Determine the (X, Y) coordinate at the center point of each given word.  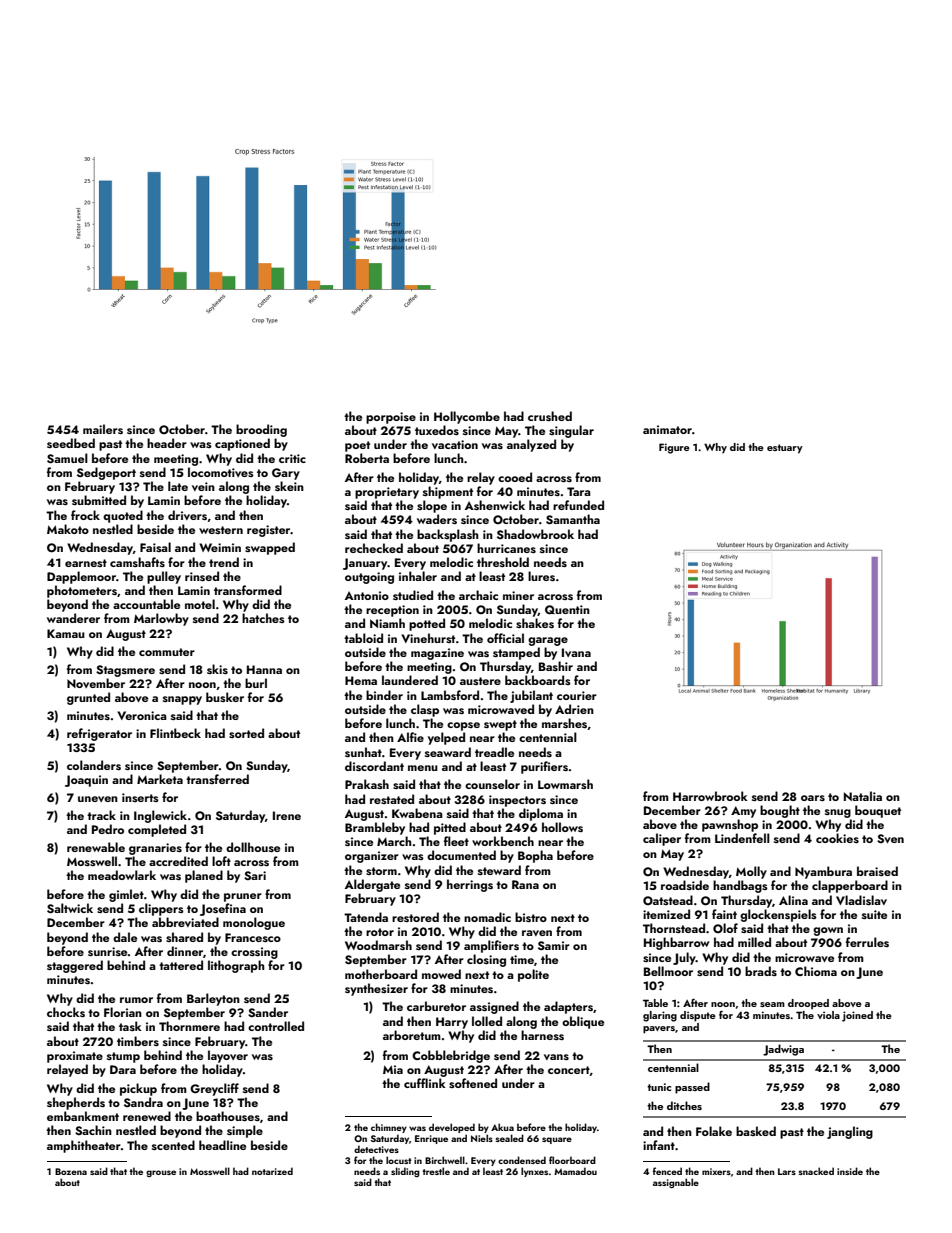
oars (813, 798)
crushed (550, 416)
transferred (217, 779)
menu (423, 768)
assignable (676, 1183)
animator (667, 429)
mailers (103, 429)
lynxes (534, 1172)
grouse (161, 1173)
